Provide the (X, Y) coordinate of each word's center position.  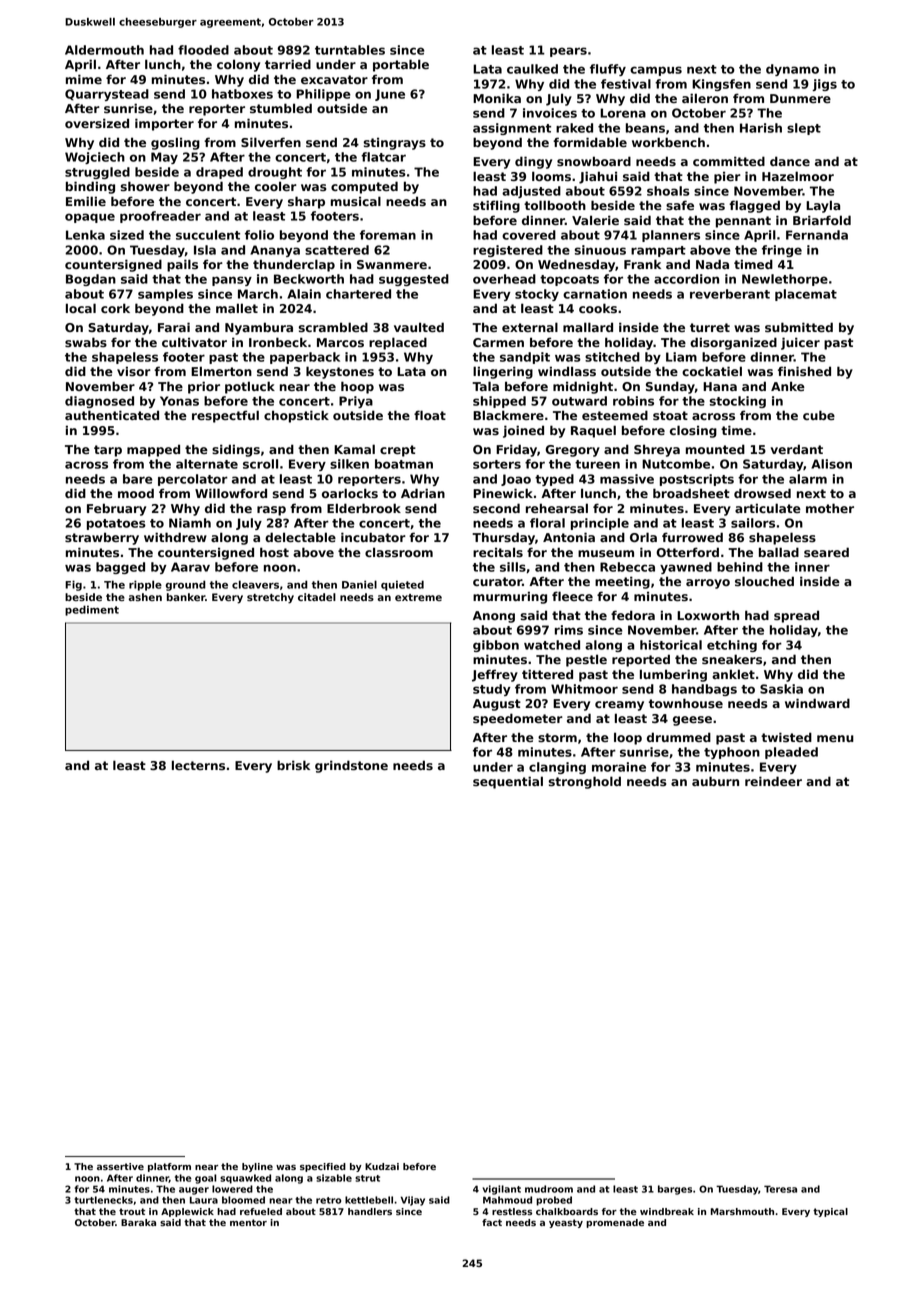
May (164, 158)
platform (169, 1167)
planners (671, 236)
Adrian (423, 493)
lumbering (673, 675)
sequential (508, 782)
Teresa (780, 1189)
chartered (358, 294)
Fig (73, 585)
